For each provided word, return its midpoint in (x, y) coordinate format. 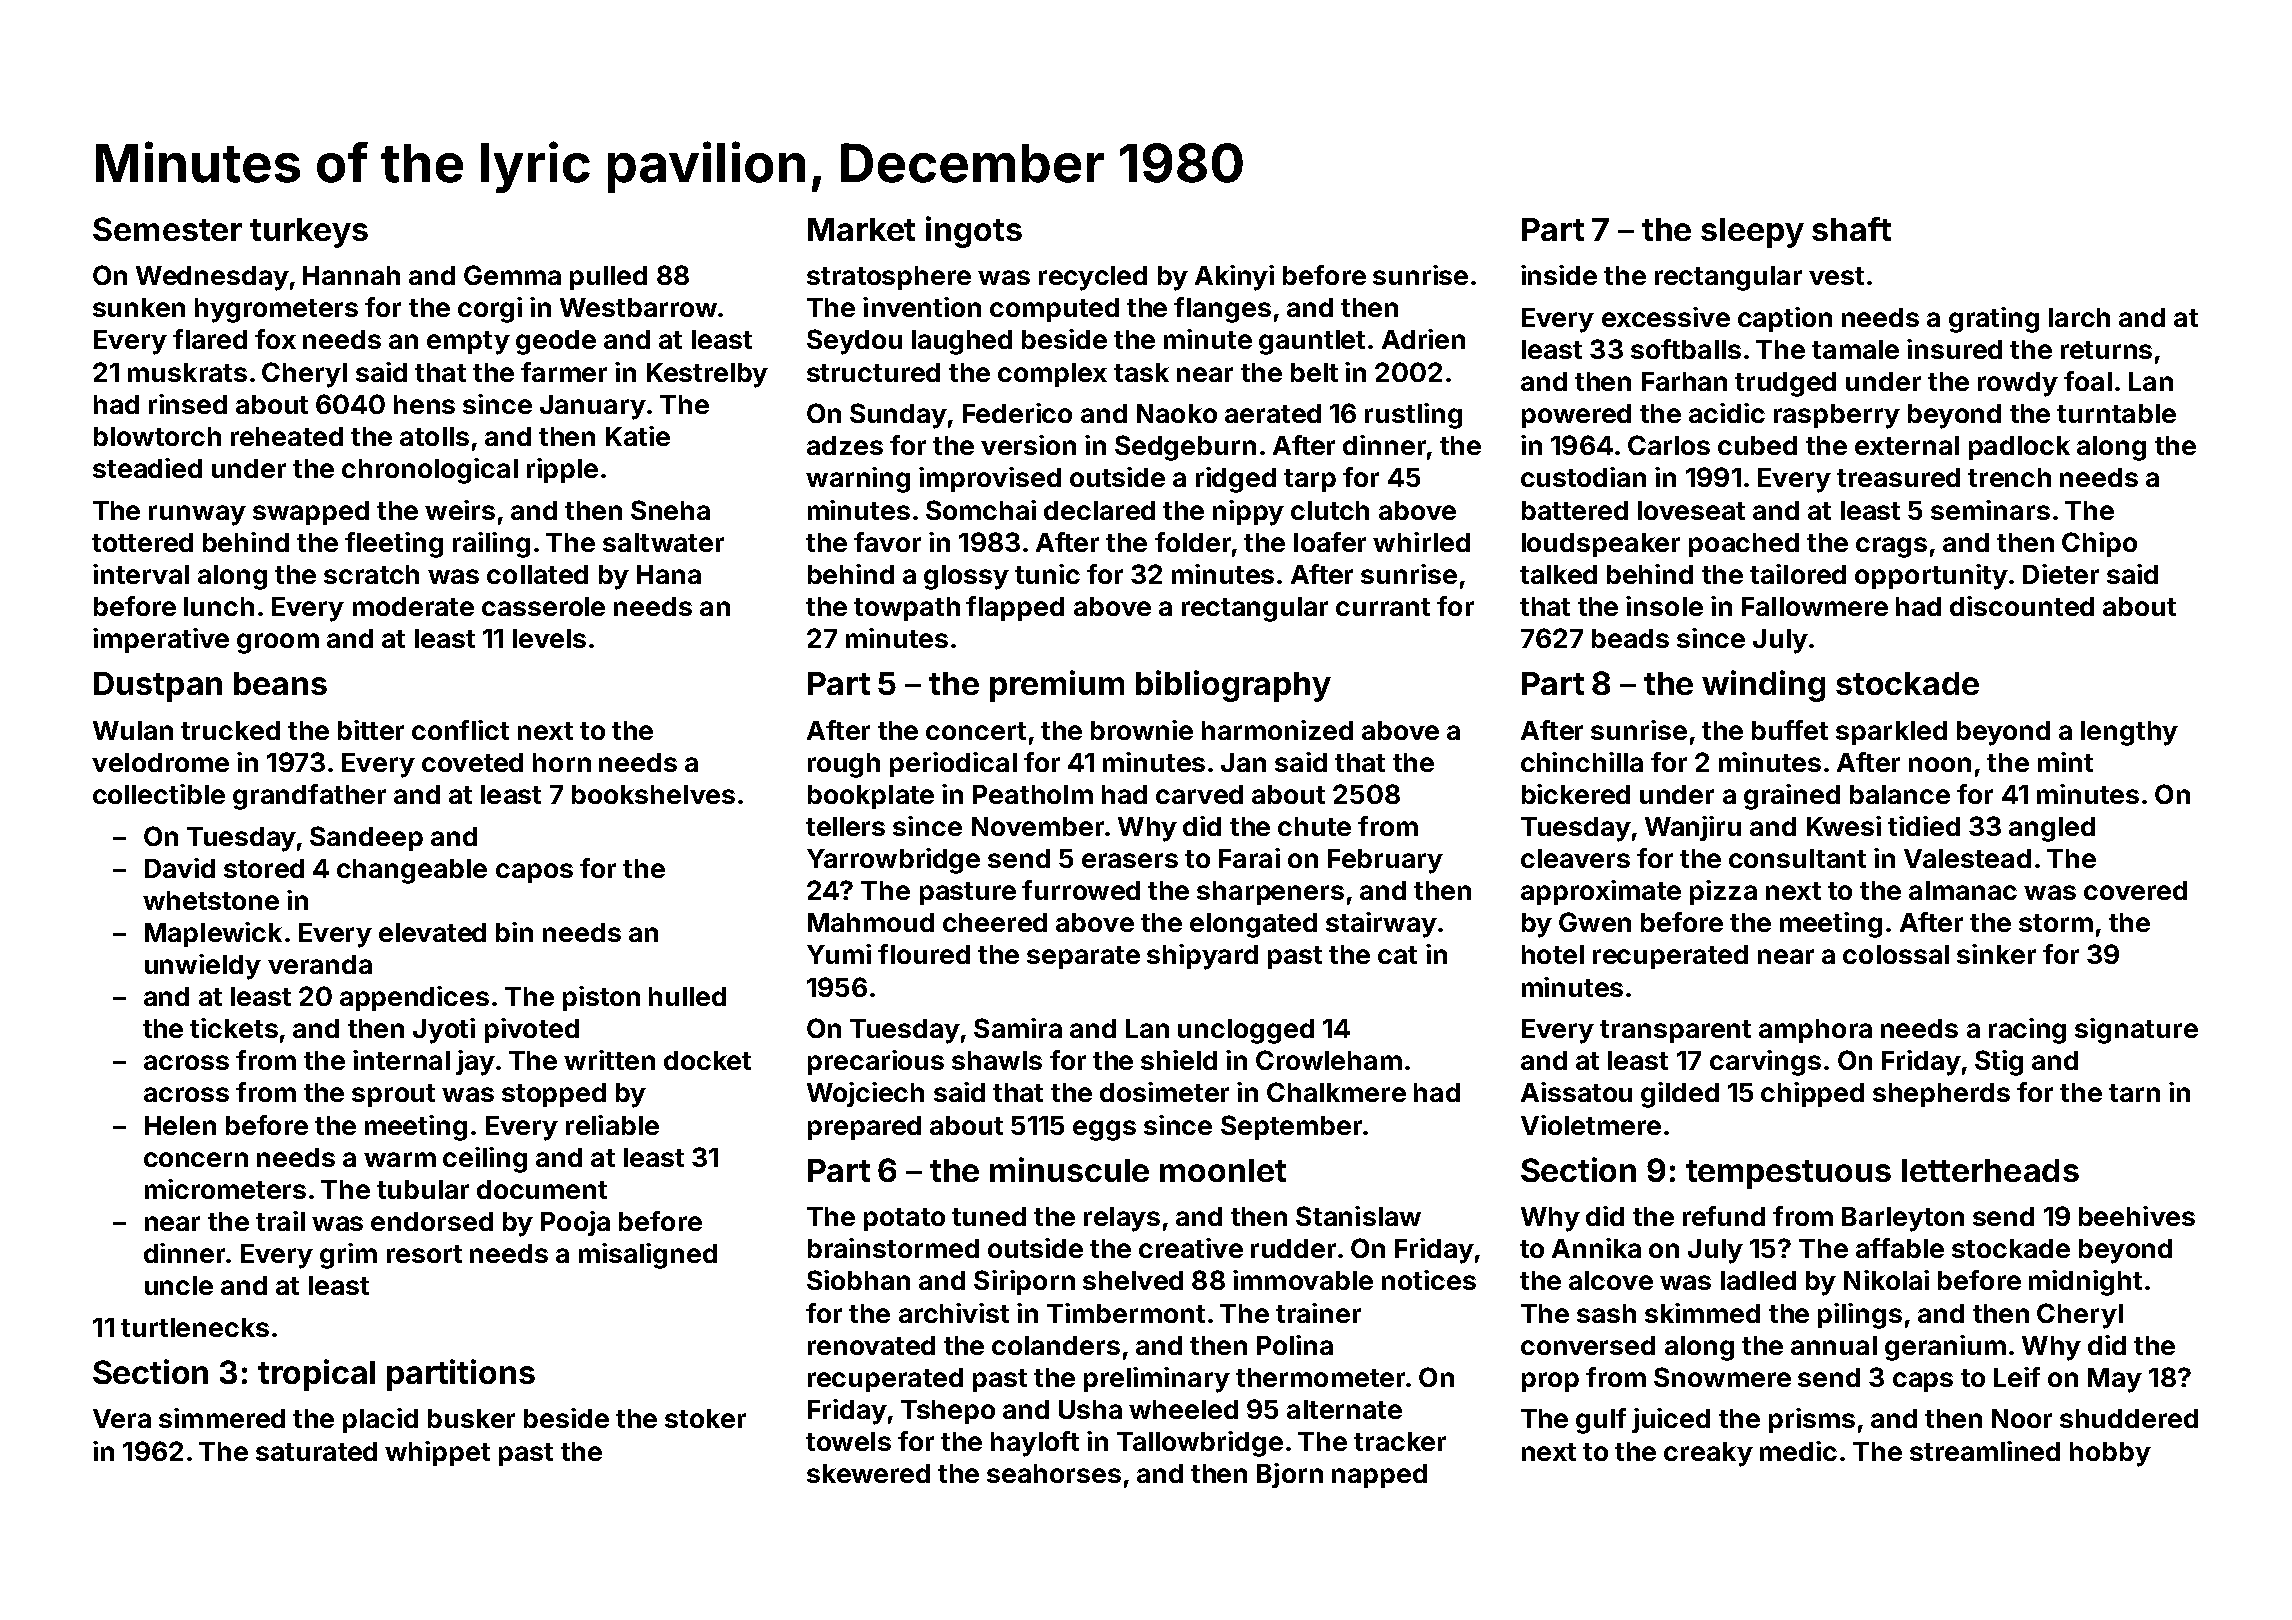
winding (1763, 686)
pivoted (532, 1030)
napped (1379, 1476)
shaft (1851, 229)
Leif (2017, 1377)
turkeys (309, 233)
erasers (1130, 860)
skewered (868, 1473)
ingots (974, 232)
